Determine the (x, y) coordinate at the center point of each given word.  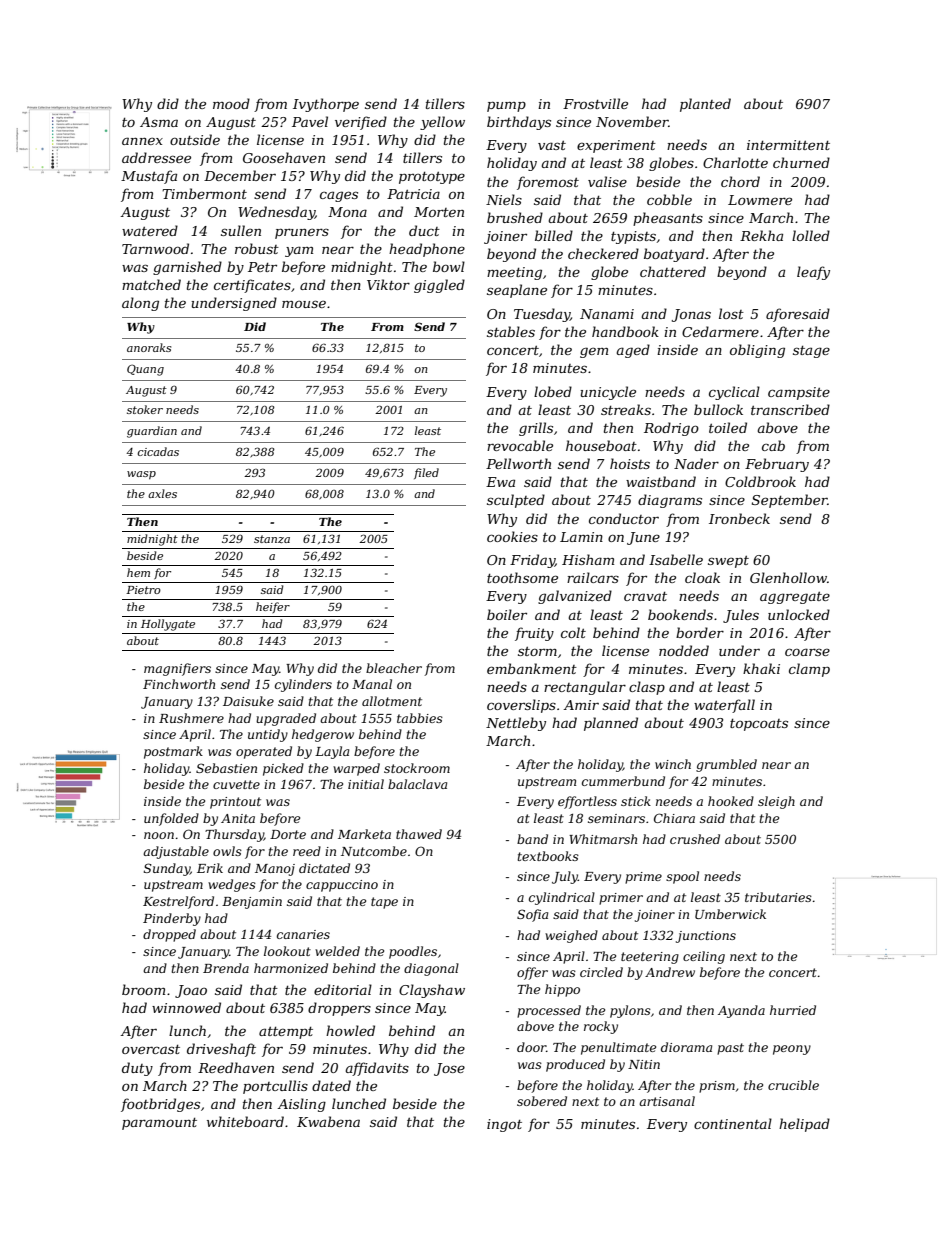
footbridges (160, 1105)
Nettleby (516, 724)
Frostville (595, 103)
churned (801, 162)
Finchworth (179, 684)
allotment (392, 701)
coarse (807, 652)
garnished (187, 268)
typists (633, 237)
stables (511, 331)
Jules (741, 616)
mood (231, 103)
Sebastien (226, 768)
